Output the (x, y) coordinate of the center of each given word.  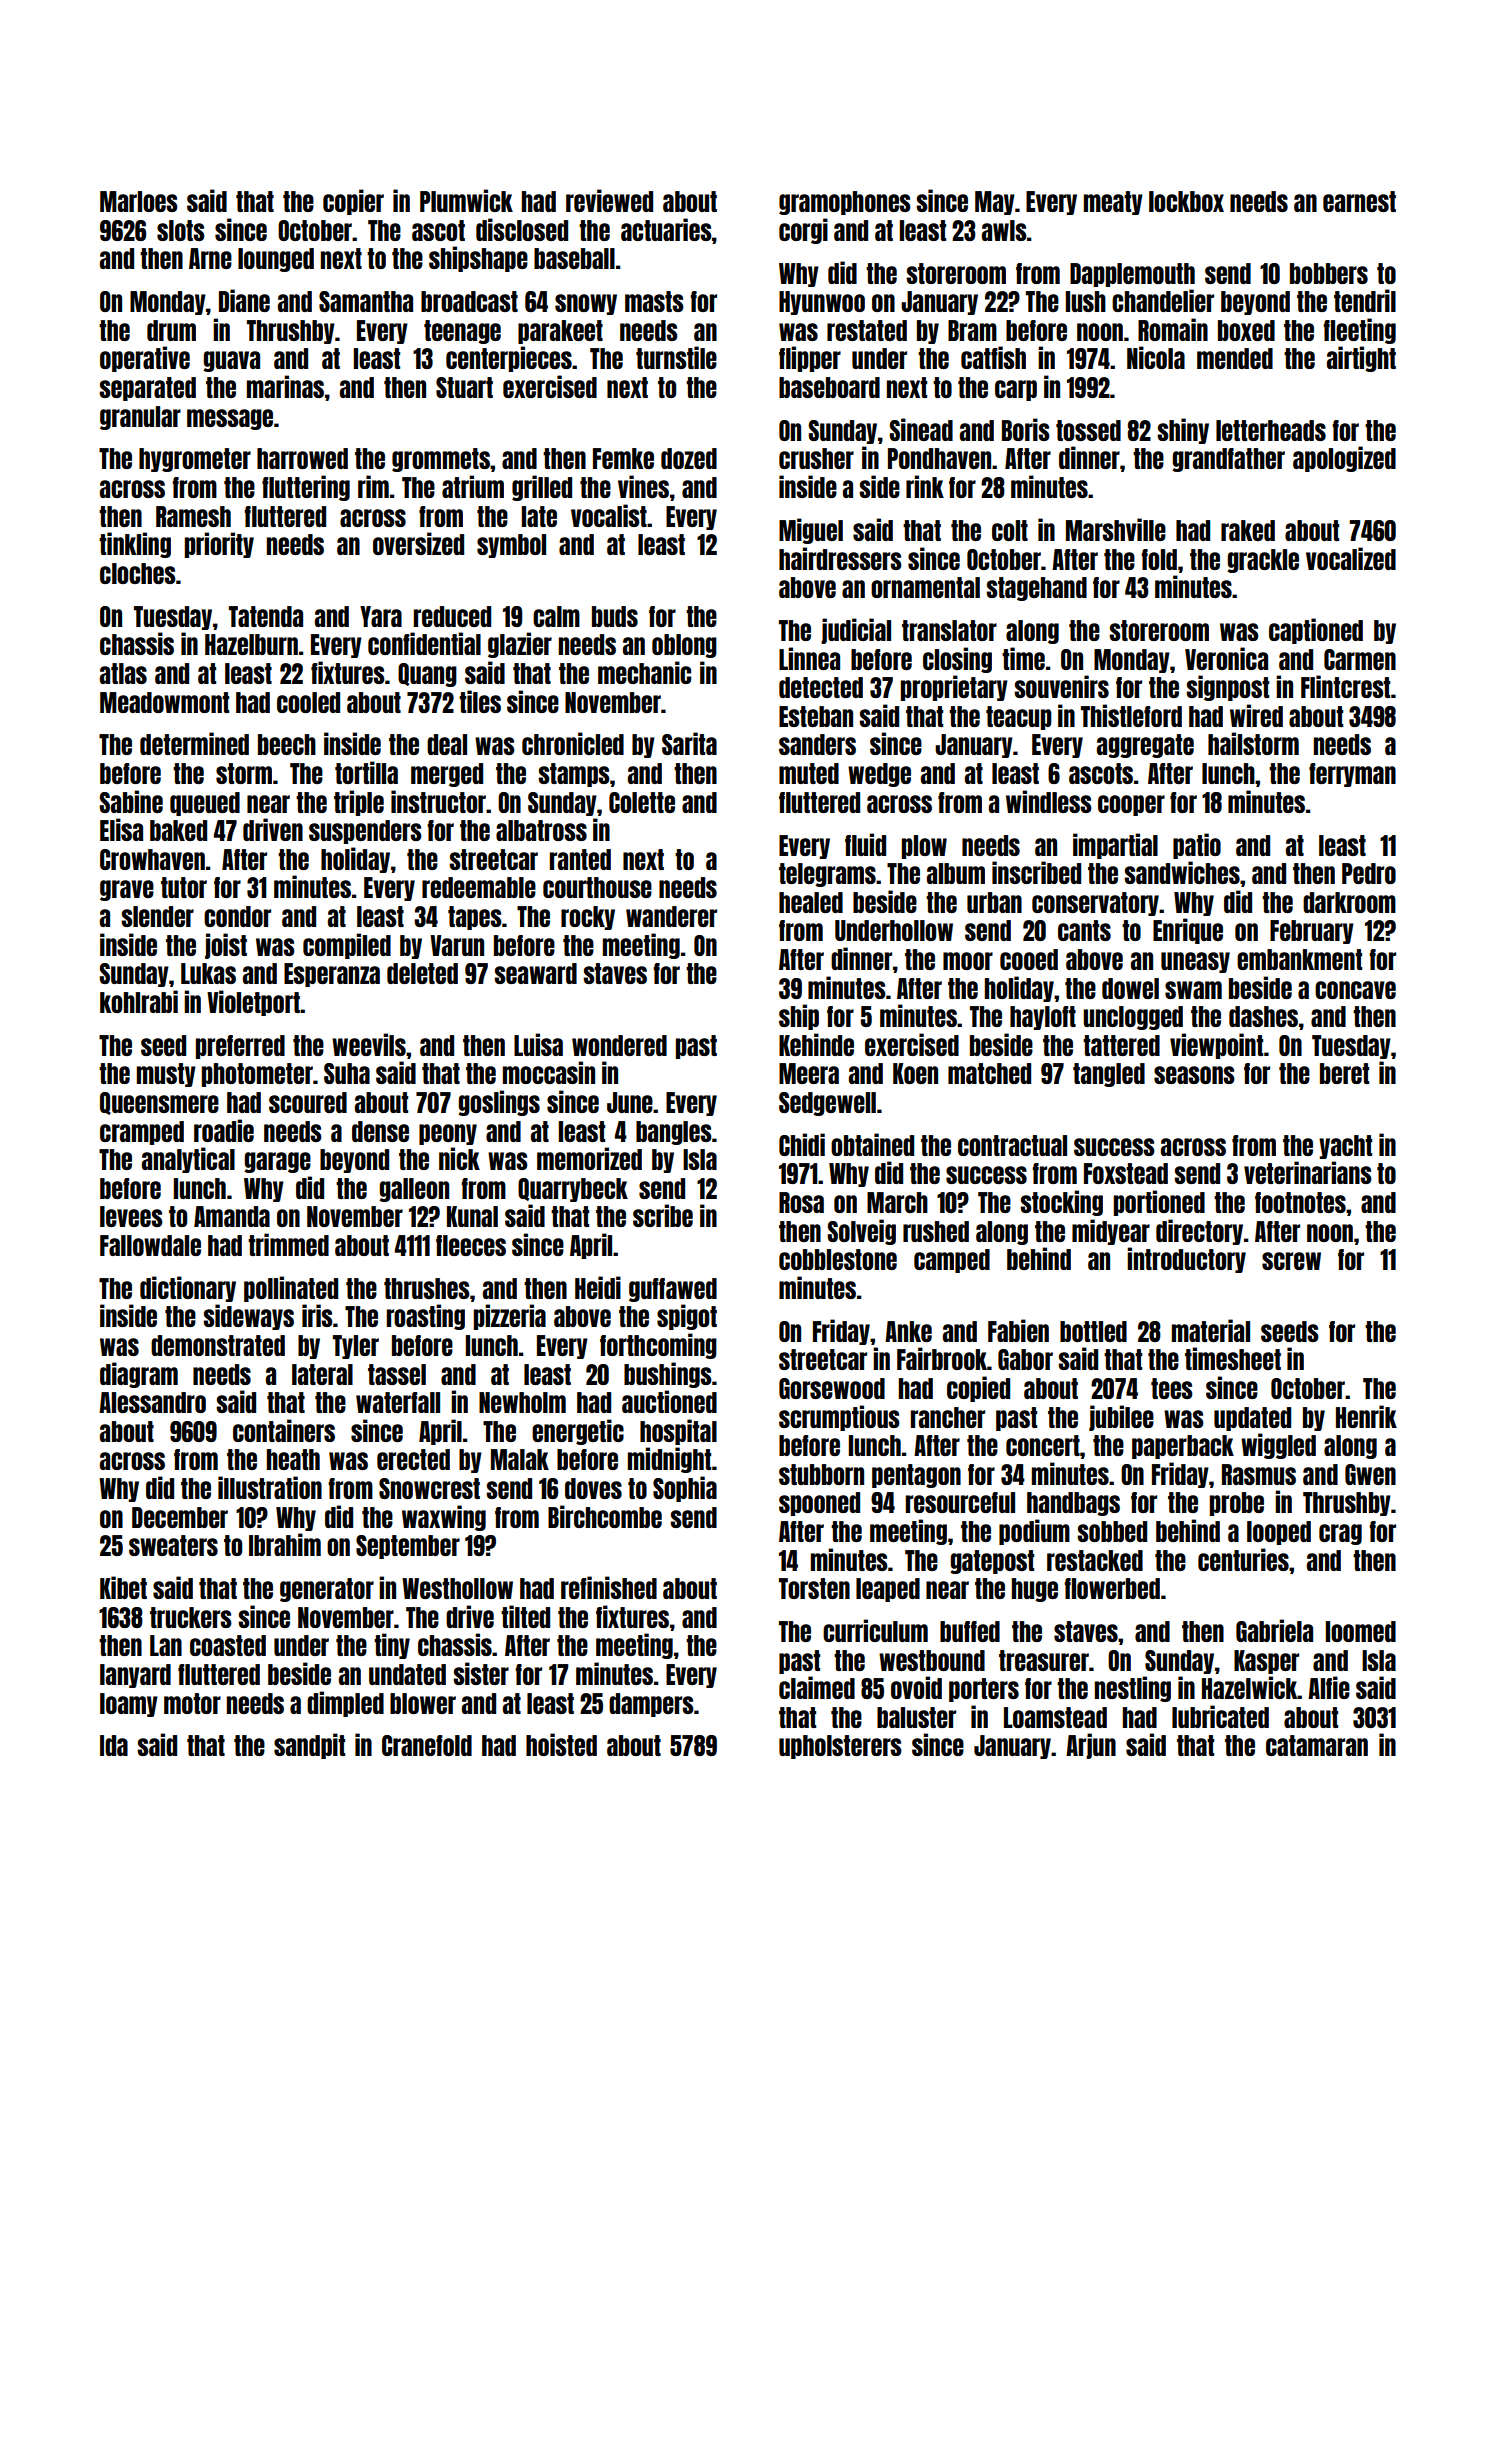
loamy (129, 1705)
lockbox (1186, 201)
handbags (1073, 1504)
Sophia (685, 1489)
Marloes (139, 201)
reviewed (609, 200)
